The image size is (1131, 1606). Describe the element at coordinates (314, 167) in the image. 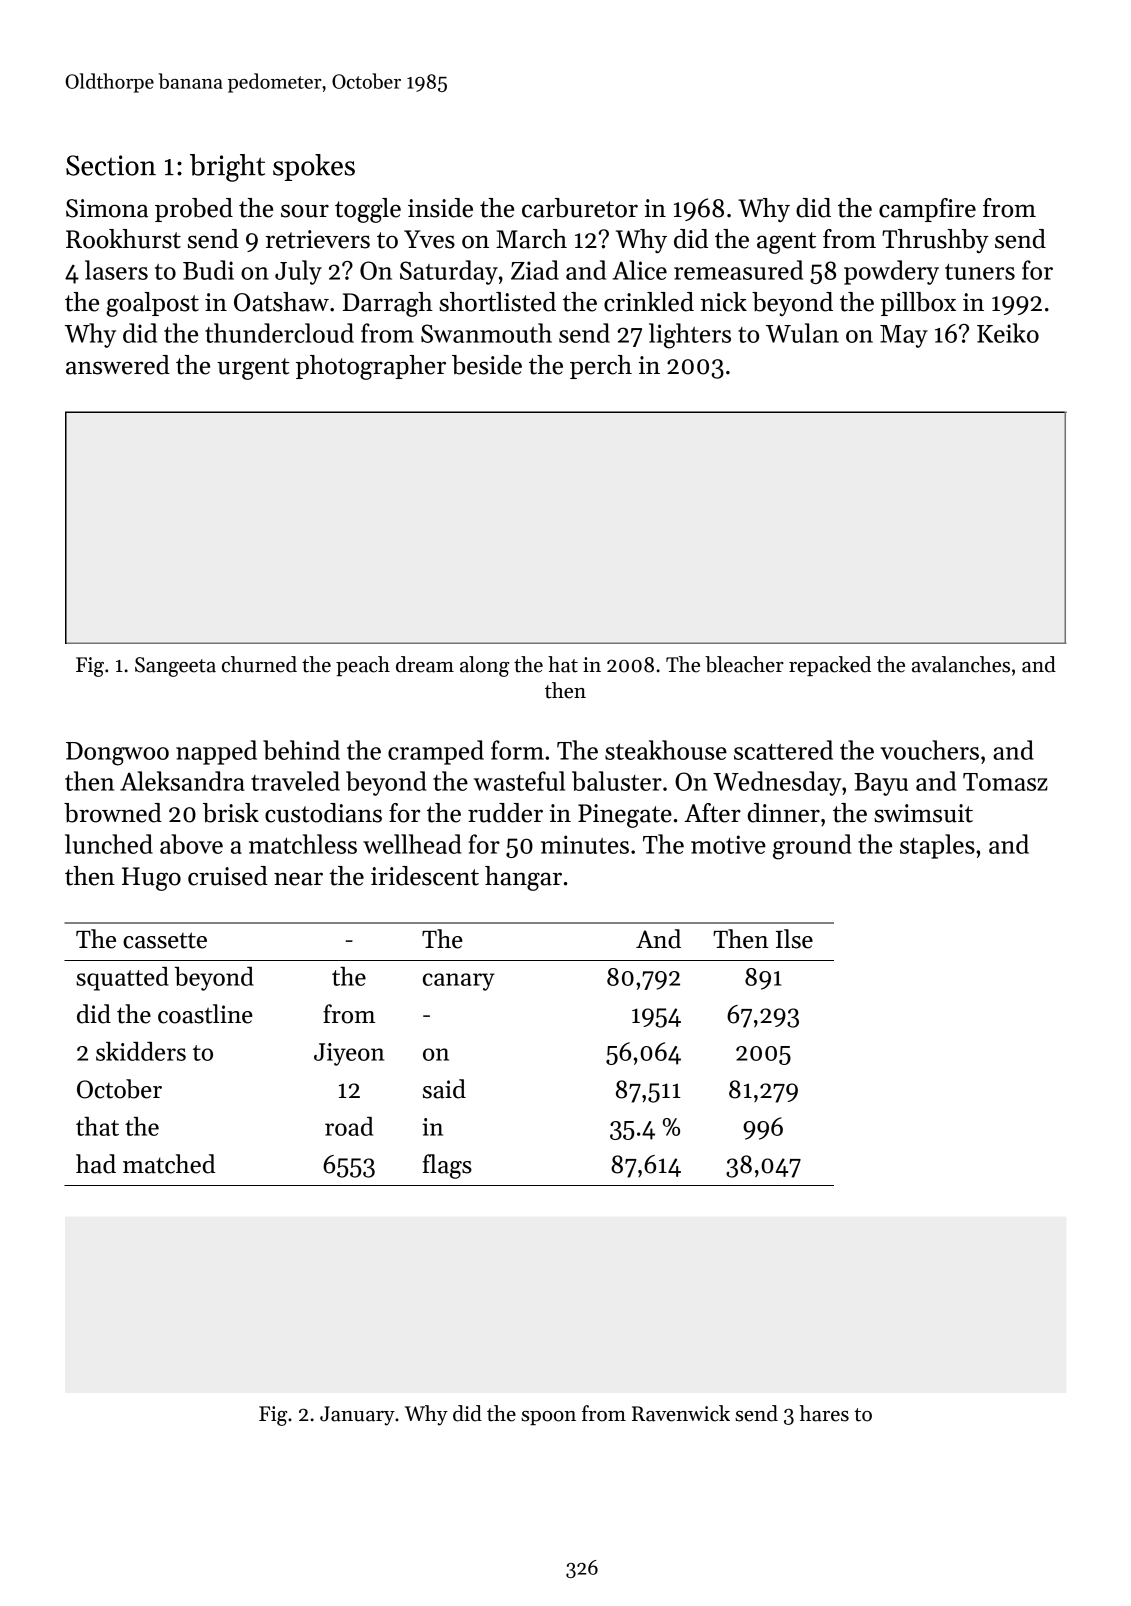

I see `spokes` at that location.
